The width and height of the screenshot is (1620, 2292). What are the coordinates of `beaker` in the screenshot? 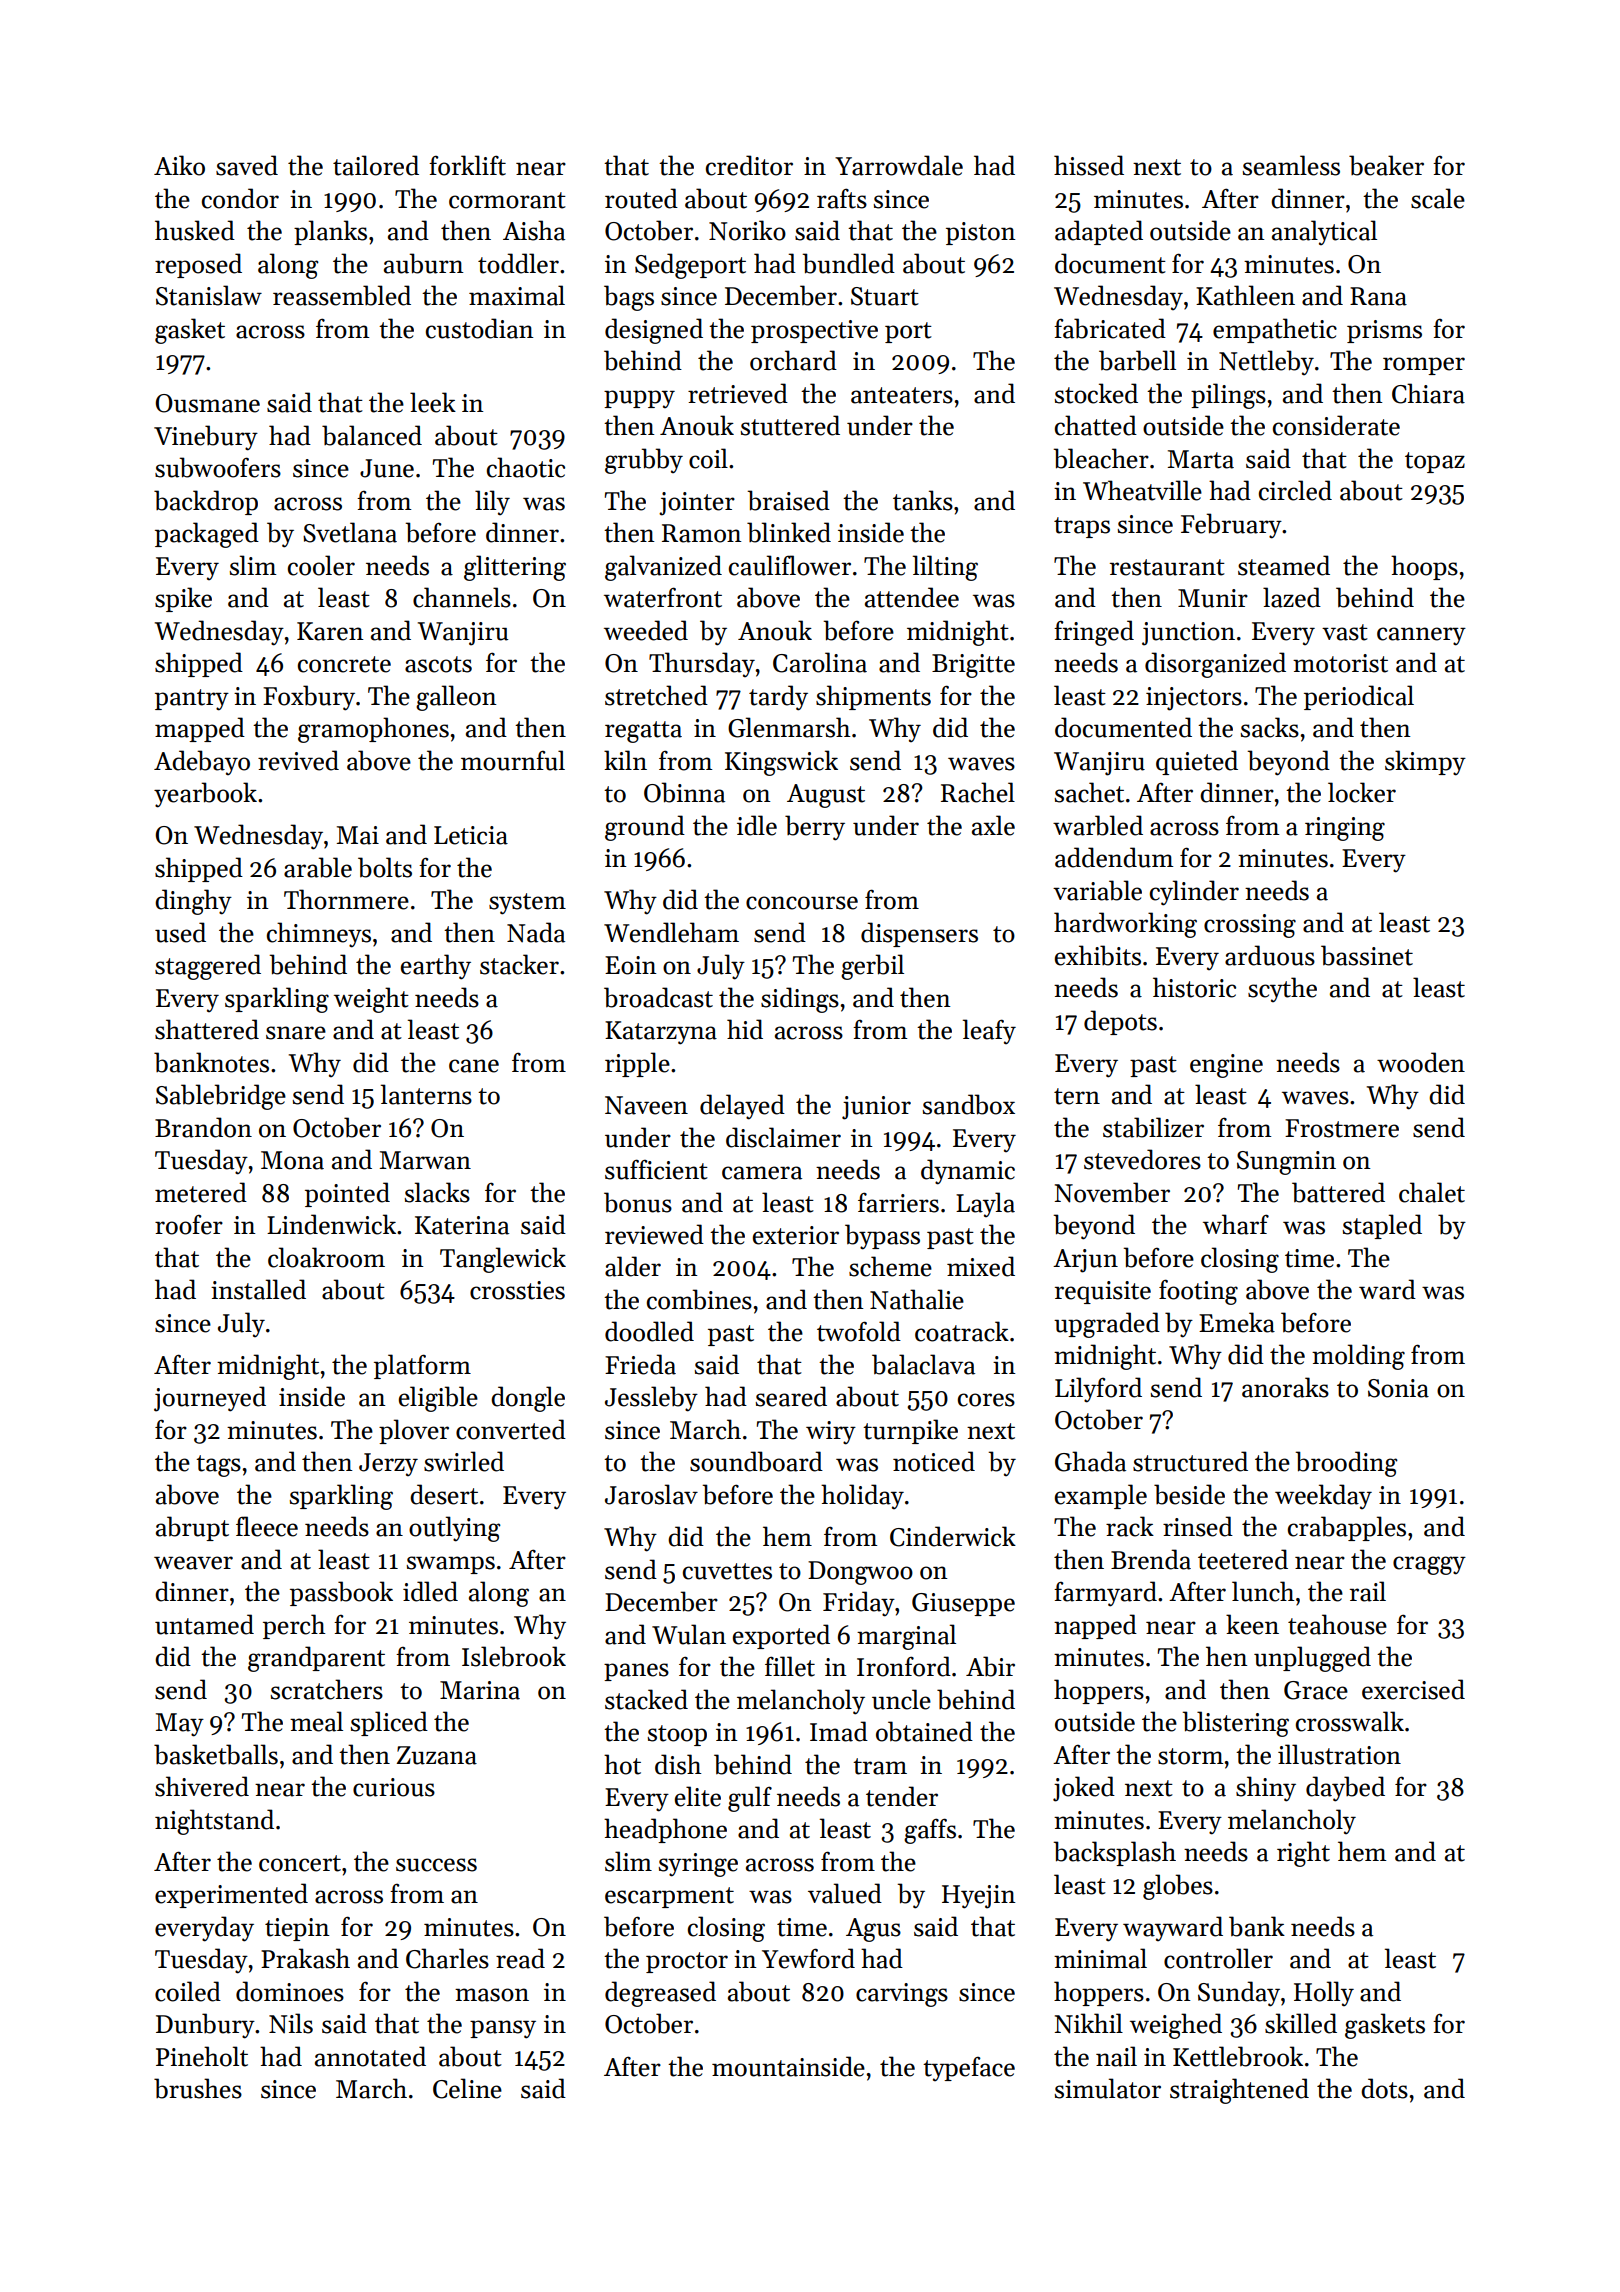 It's located at (1386, 165).
